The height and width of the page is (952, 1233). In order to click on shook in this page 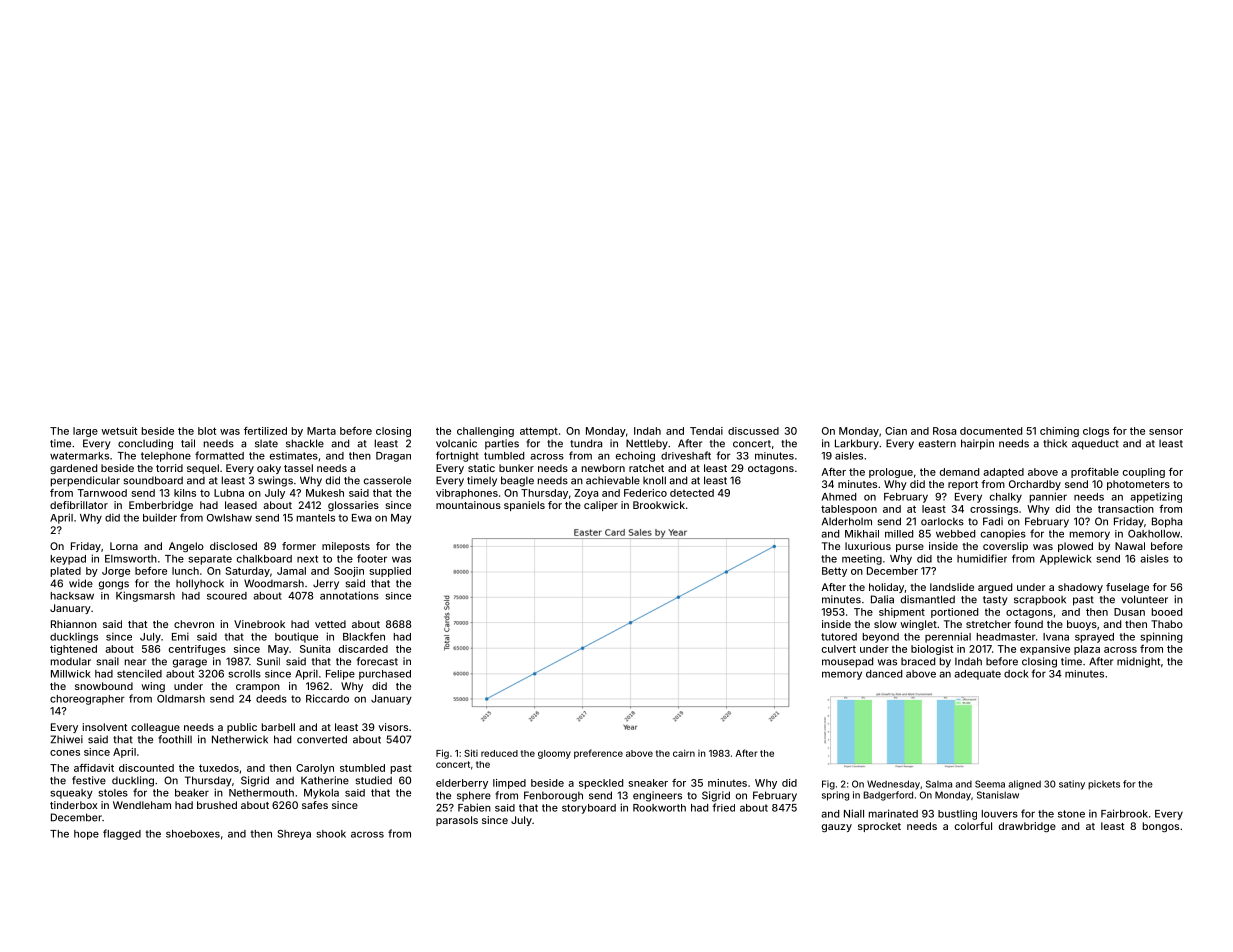, I will do `click(331, 834)`.
